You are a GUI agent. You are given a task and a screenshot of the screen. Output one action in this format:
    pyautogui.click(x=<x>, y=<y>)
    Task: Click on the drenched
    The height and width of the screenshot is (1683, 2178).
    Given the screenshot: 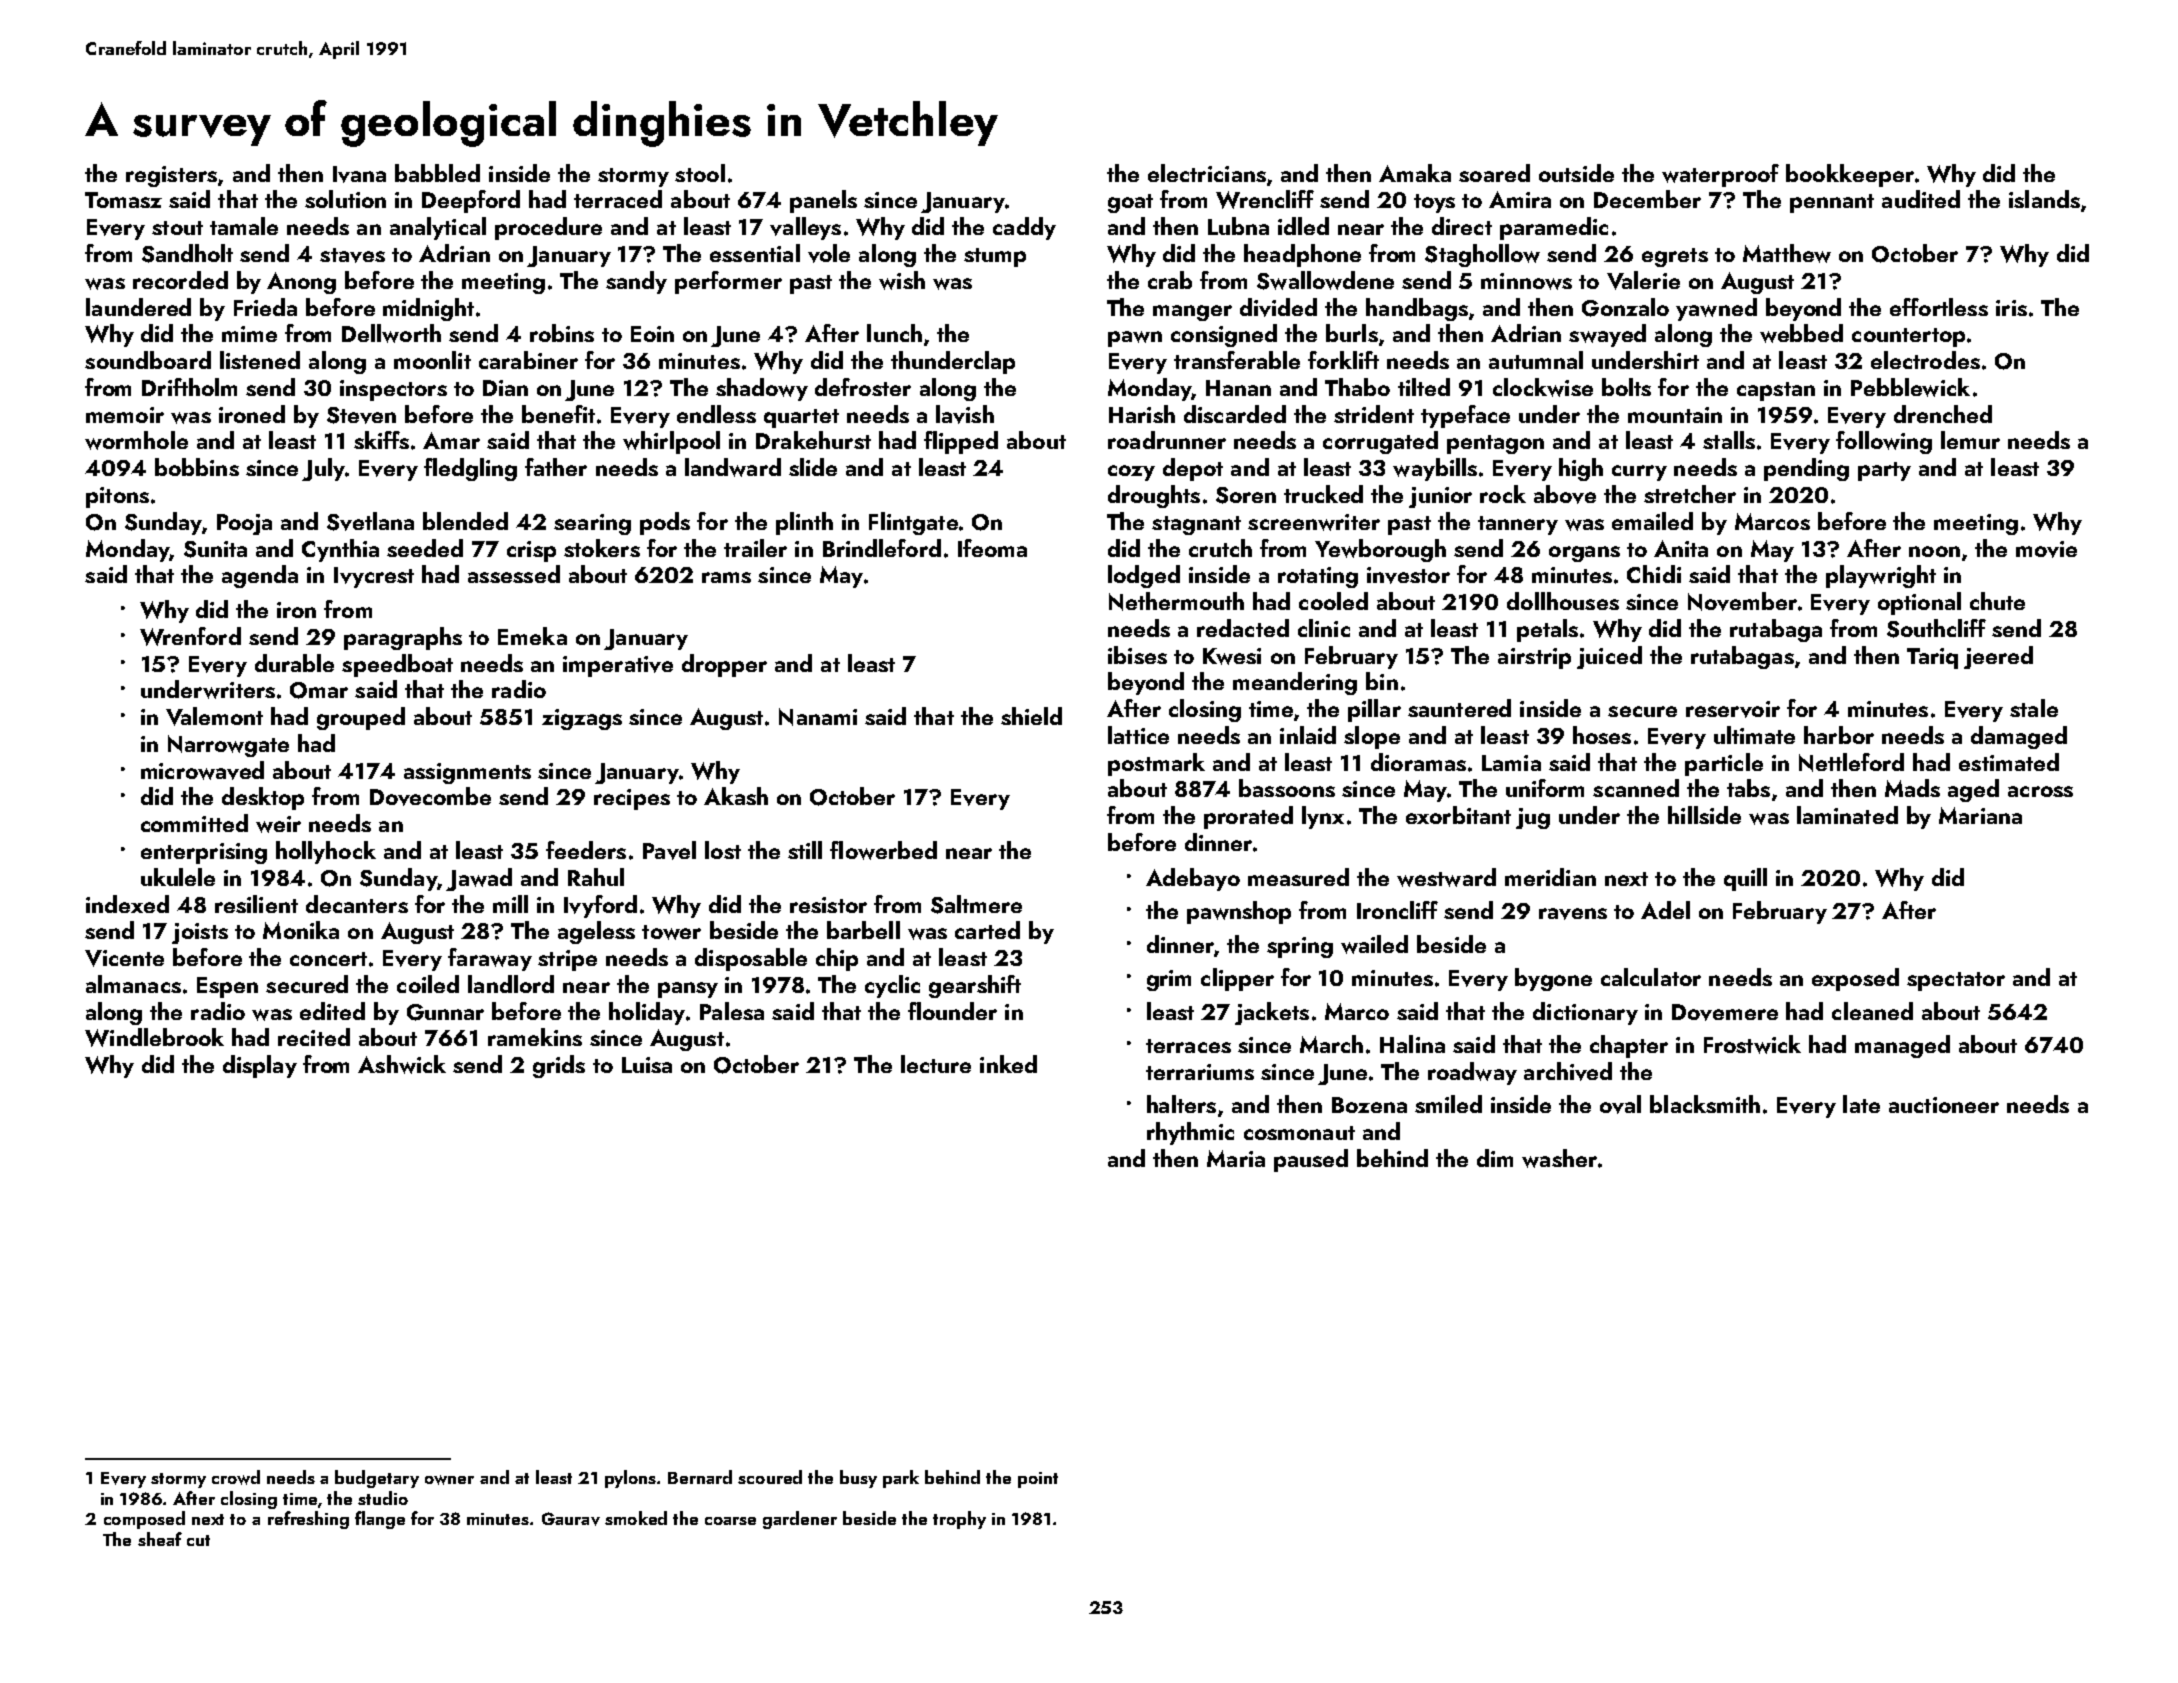 What is the action you would take?
    pyautogui.click(x=1943, y=414)
